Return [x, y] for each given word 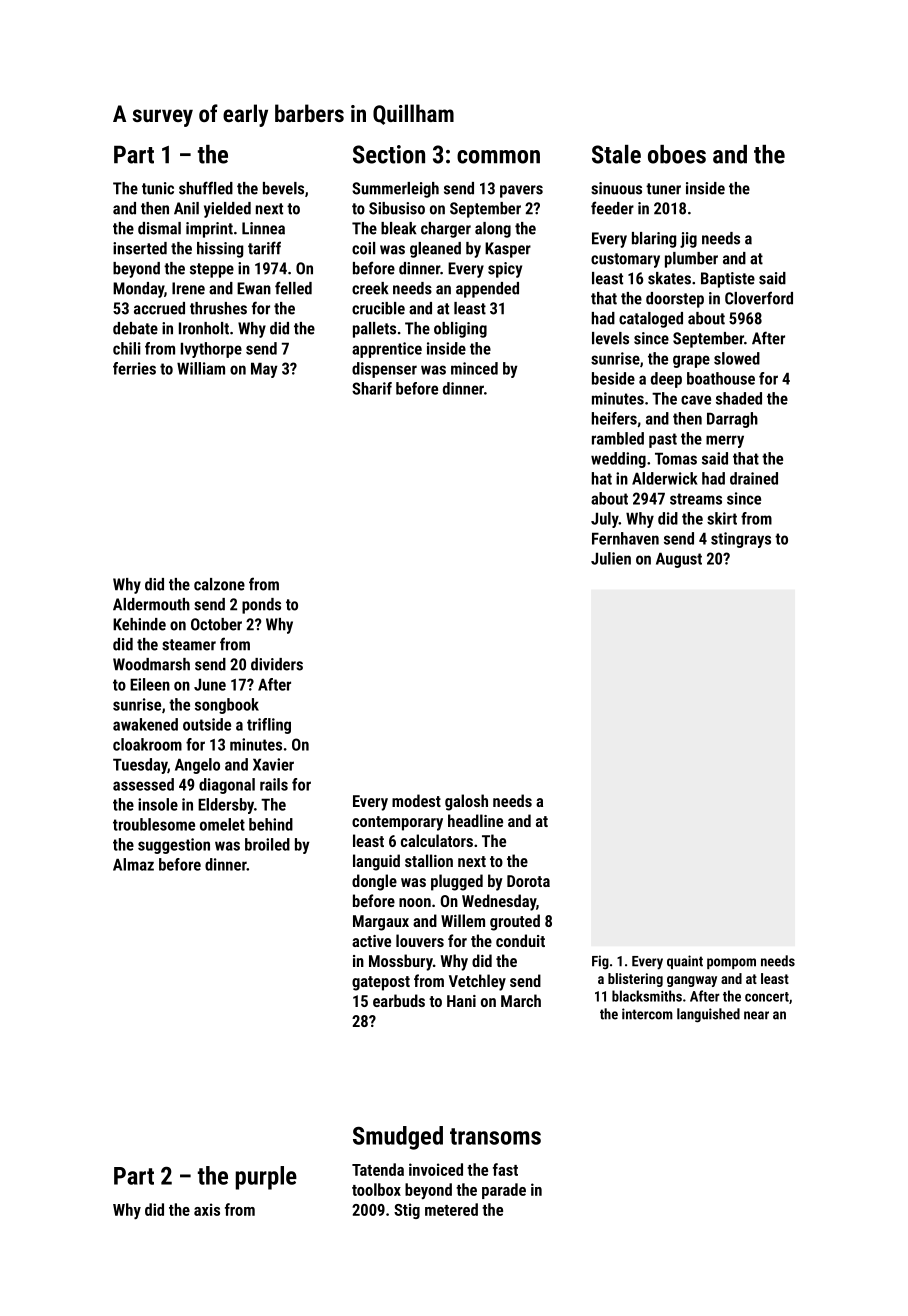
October [216, 624]
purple [266, 1178]
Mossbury [401, 962]
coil [363, 248]
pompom [731, 963]
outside [207, 724]
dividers [277, 664]
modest [416, 800]
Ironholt [204, 328]
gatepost [381, 983]
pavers [521, 191]
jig [688, 240]
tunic [158, 188]
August [679, 560]
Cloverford [759, 298]
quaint [685, 962]
